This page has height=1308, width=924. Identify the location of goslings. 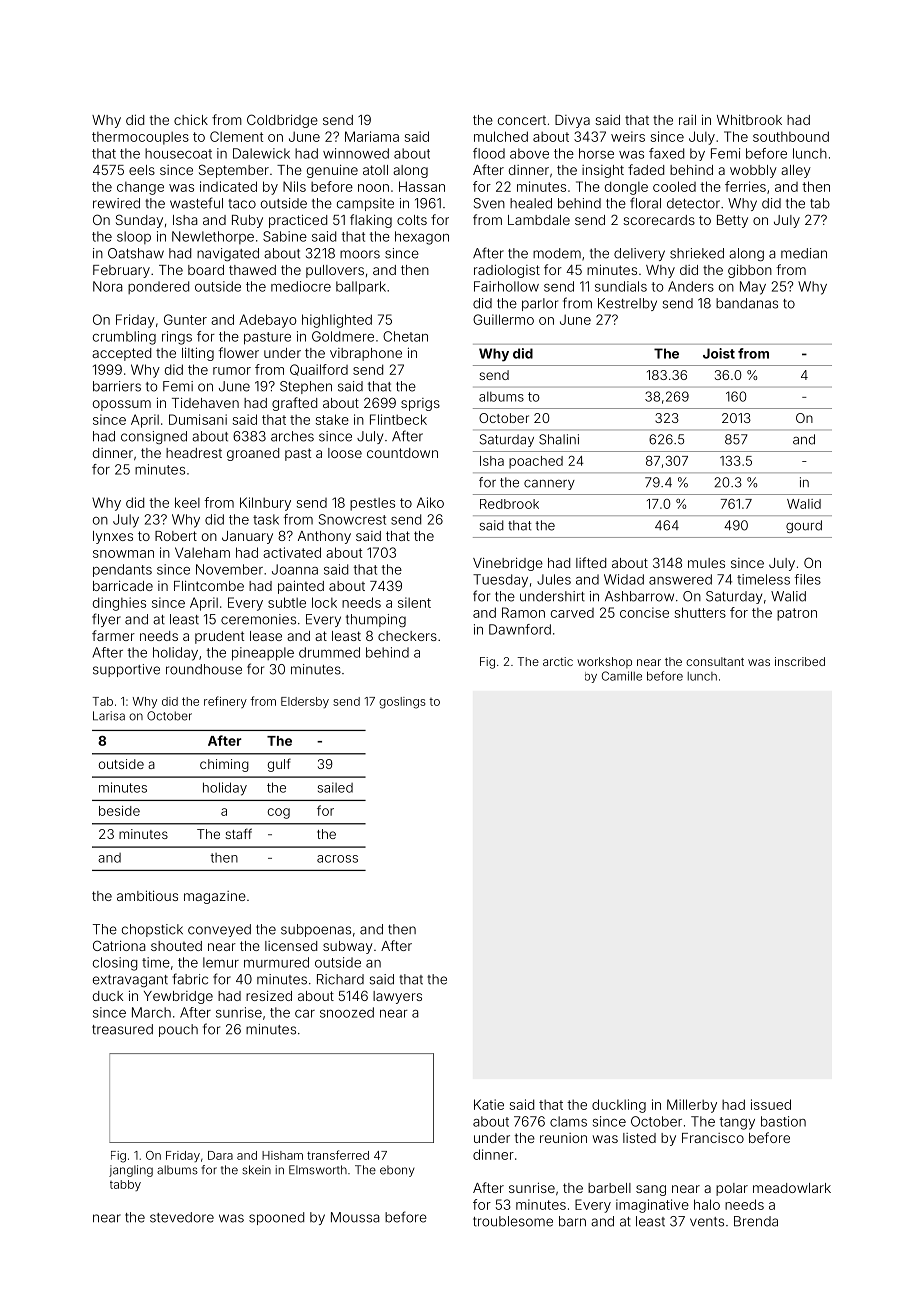
(402, 703).
